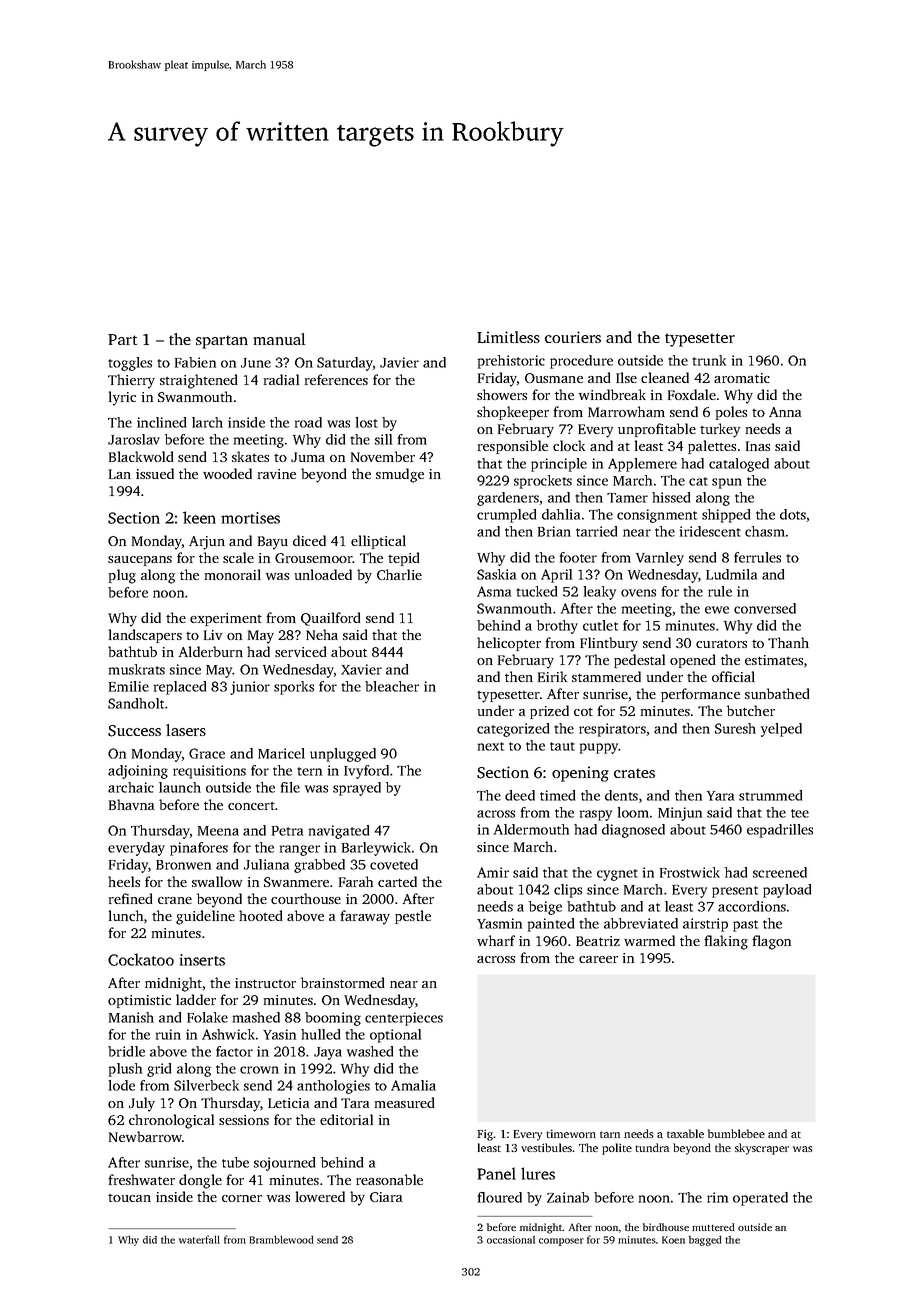 The image size is (924, 1308). What do you see at coordinates (287, 831) in the screenshot?
I see `Petra` at bounding box center [287, 831].
